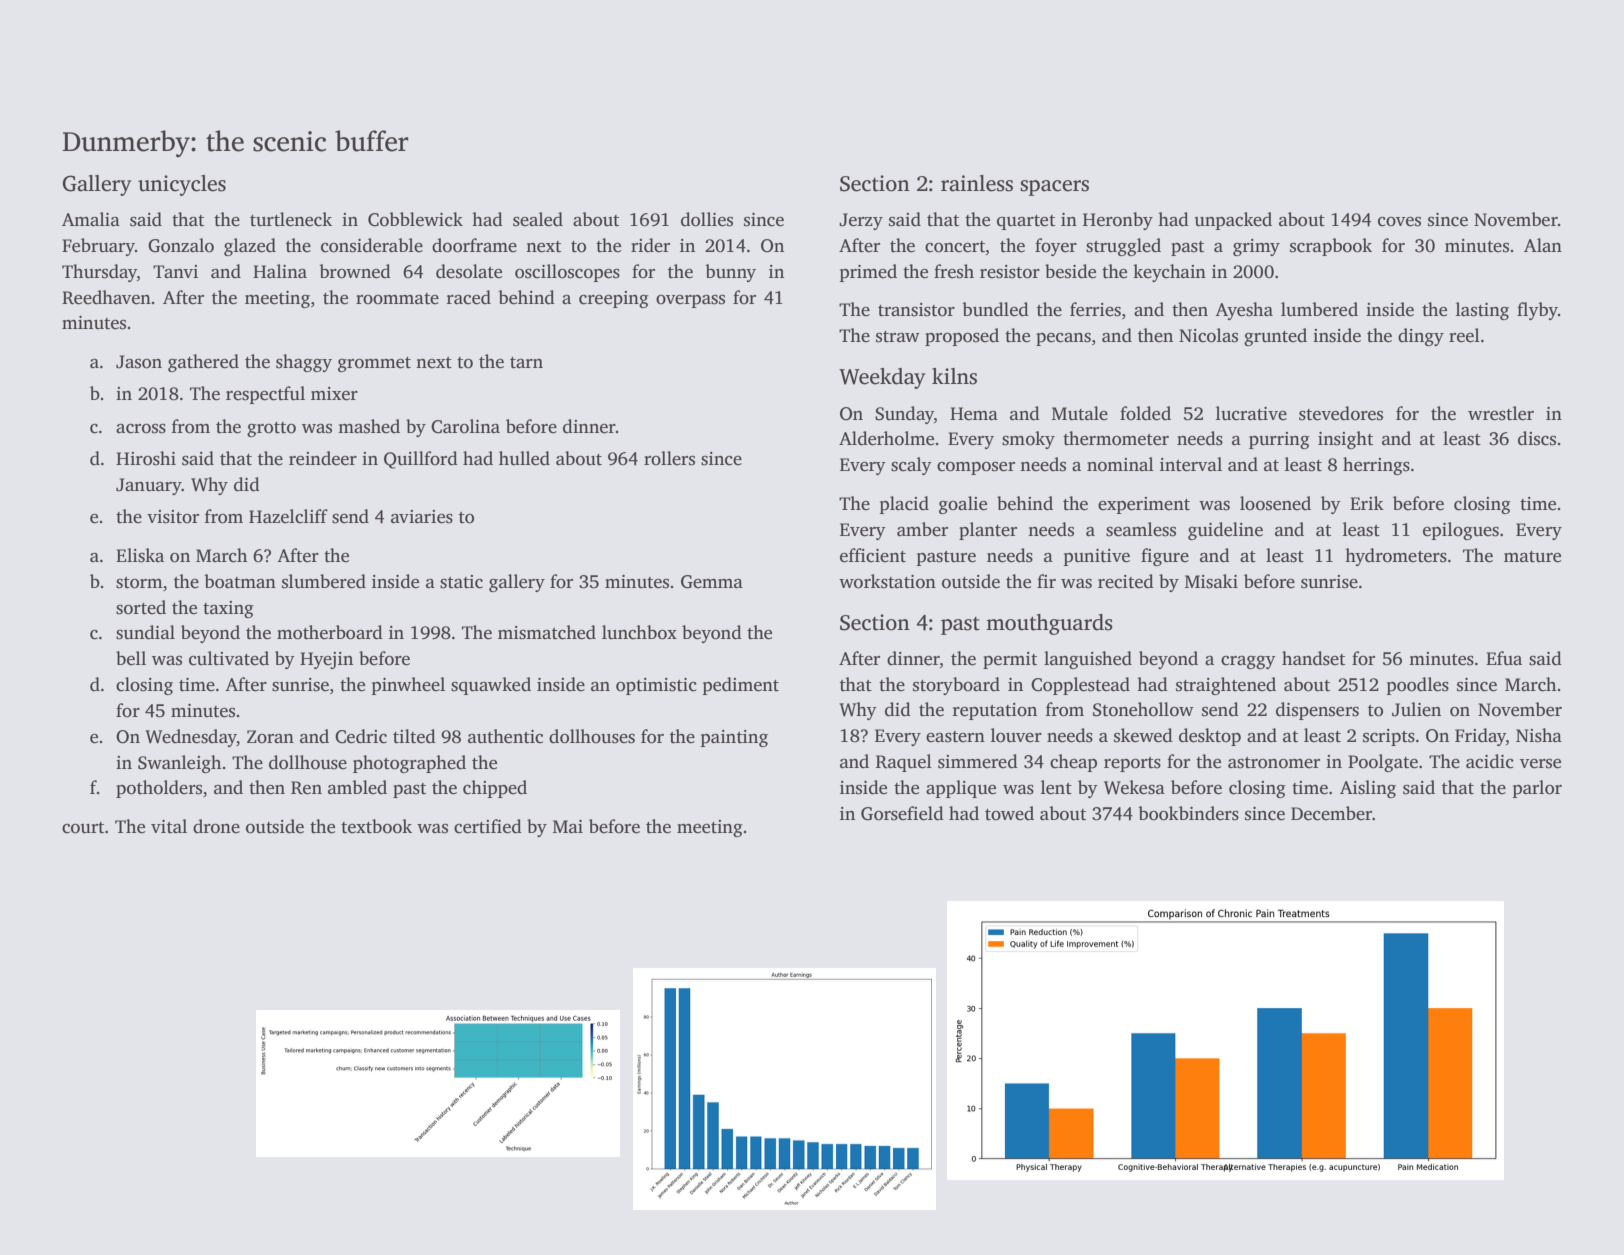 The width and height of the document is (1624, 1255). What do you see at coordinates (1464, 335) in the document?
I see `reel` at bounding box center [1464, 335].
